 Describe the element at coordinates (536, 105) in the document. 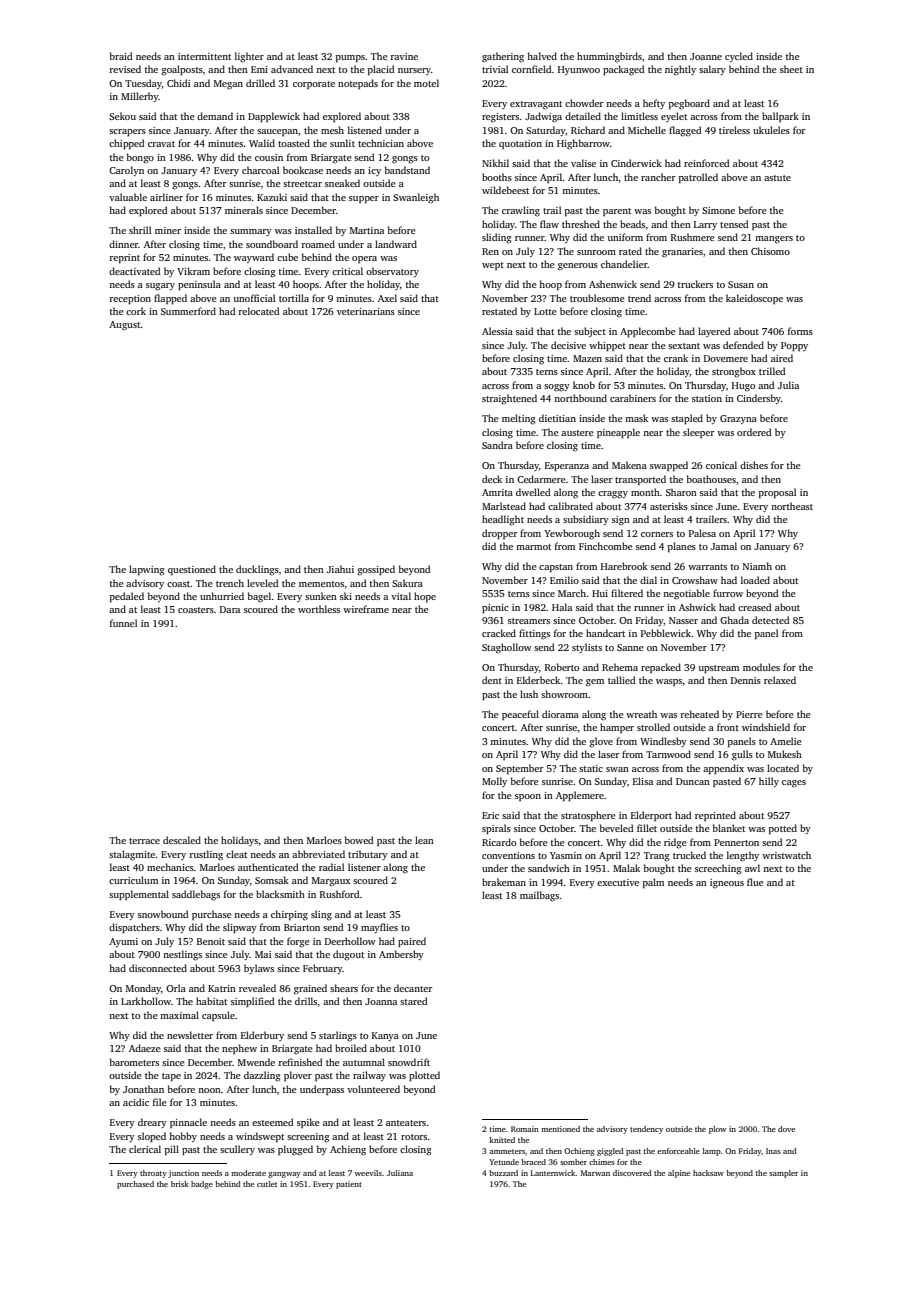

I see `extravagant` at that location.
